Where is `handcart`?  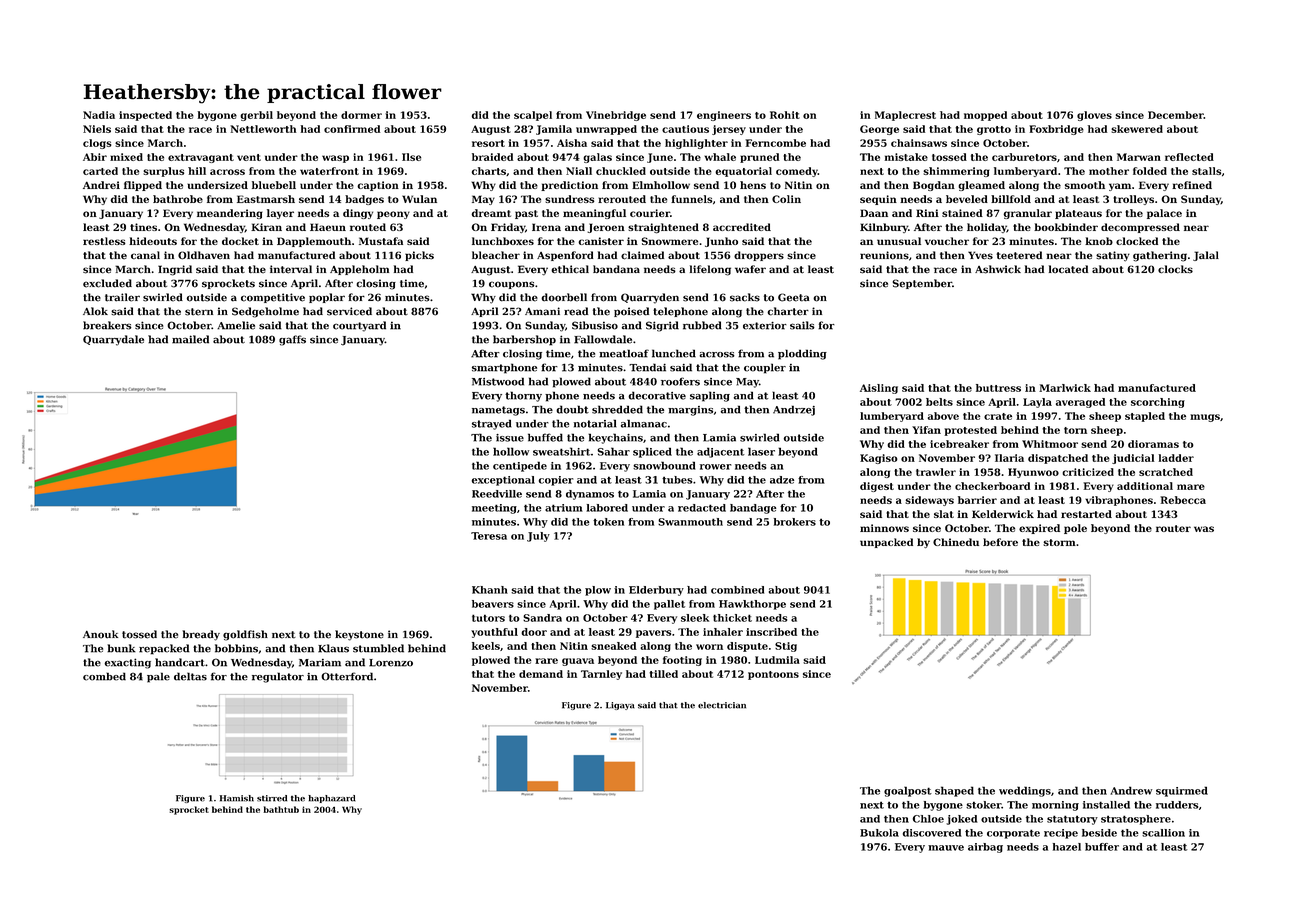
handcart is located at coordinates (180, 662).
